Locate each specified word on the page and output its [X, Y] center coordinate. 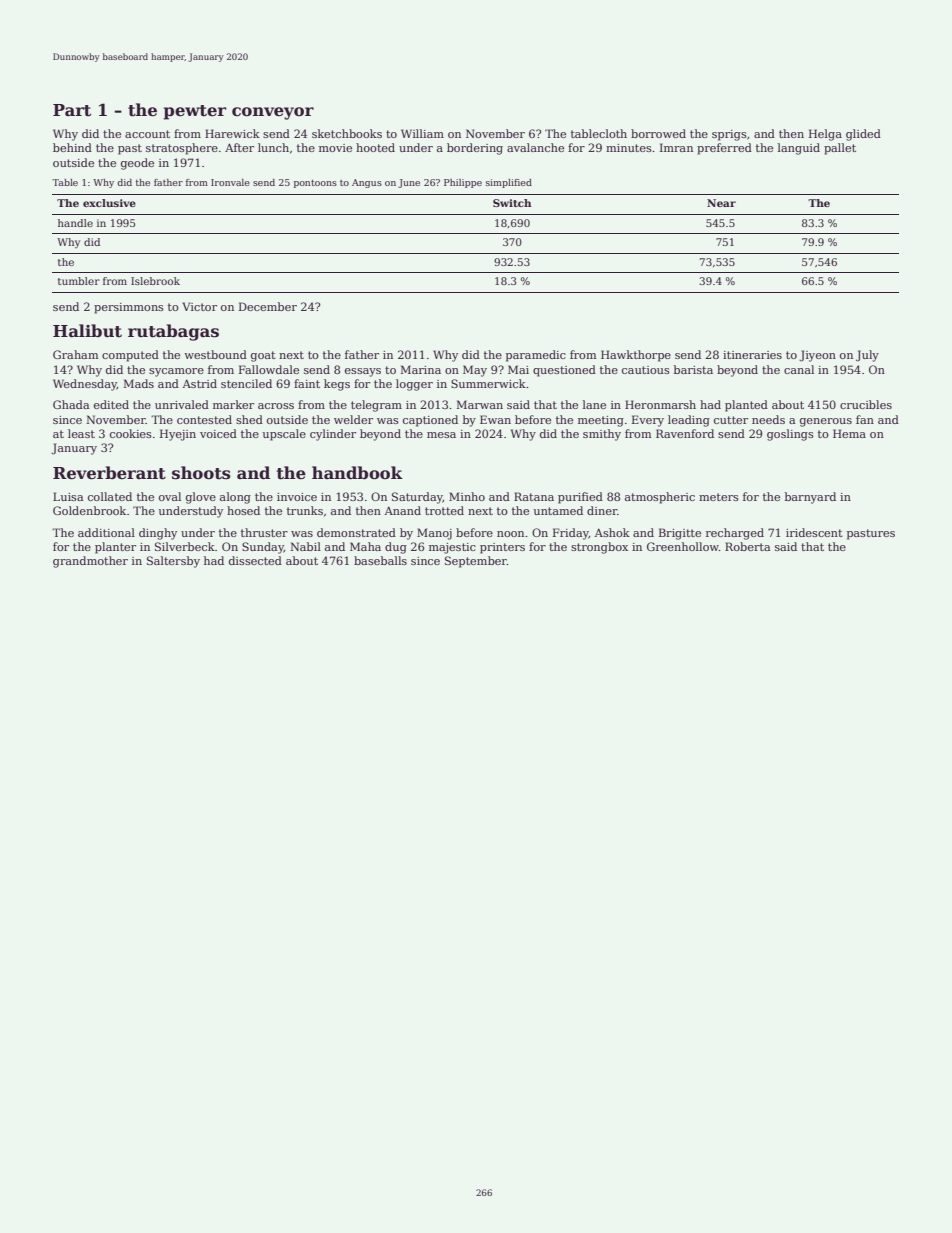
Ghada [71, 404]
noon [510, 534]
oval [170, 496]
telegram [376, 406]
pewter [194, 112]
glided [863, 135]
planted [746, 406]
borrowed [658, 133]
